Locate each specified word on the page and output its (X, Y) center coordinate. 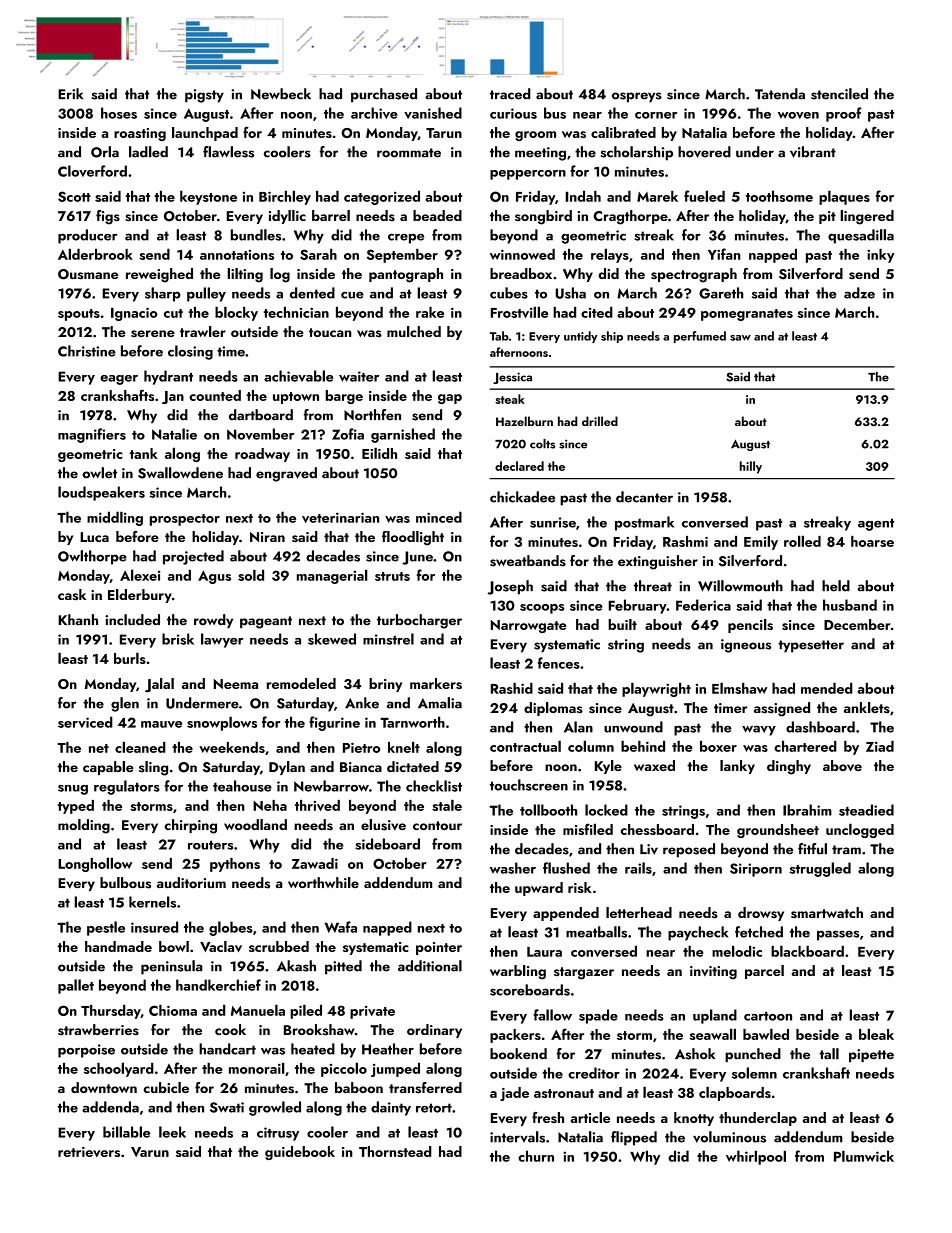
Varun (150, 1152)
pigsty (204, 96)
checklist (434, 786)
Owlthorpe (92, 557)
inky (880, 255)
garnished (403, 435)
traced (510, 94)
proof (844, 114)
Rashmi (685, 541)
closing (190, 352)
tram (846, 850)
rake (430, 312)
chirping (191, 826)
